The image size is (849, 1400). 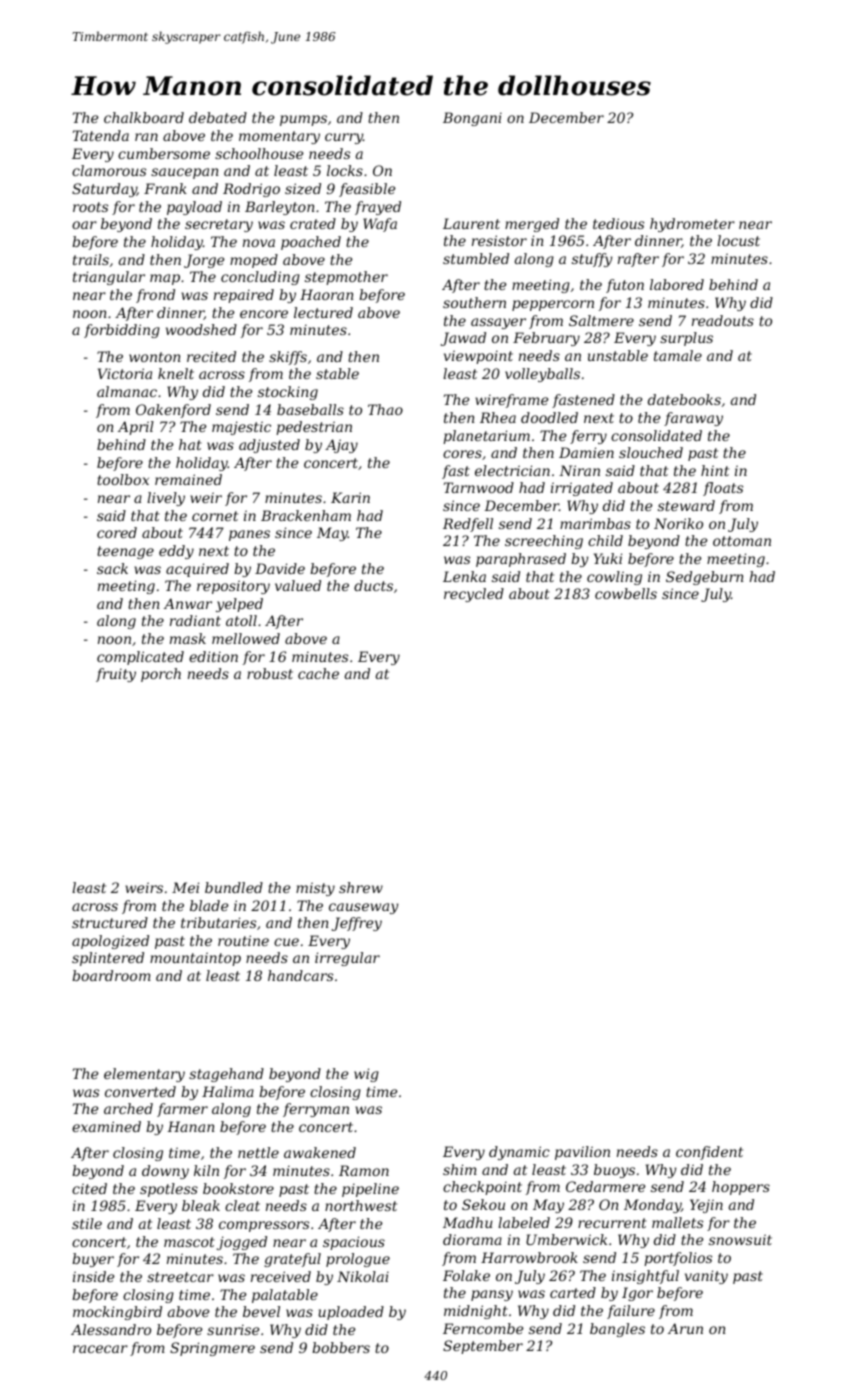 I want to click on hydrometer, so click(x=692, y=225).
